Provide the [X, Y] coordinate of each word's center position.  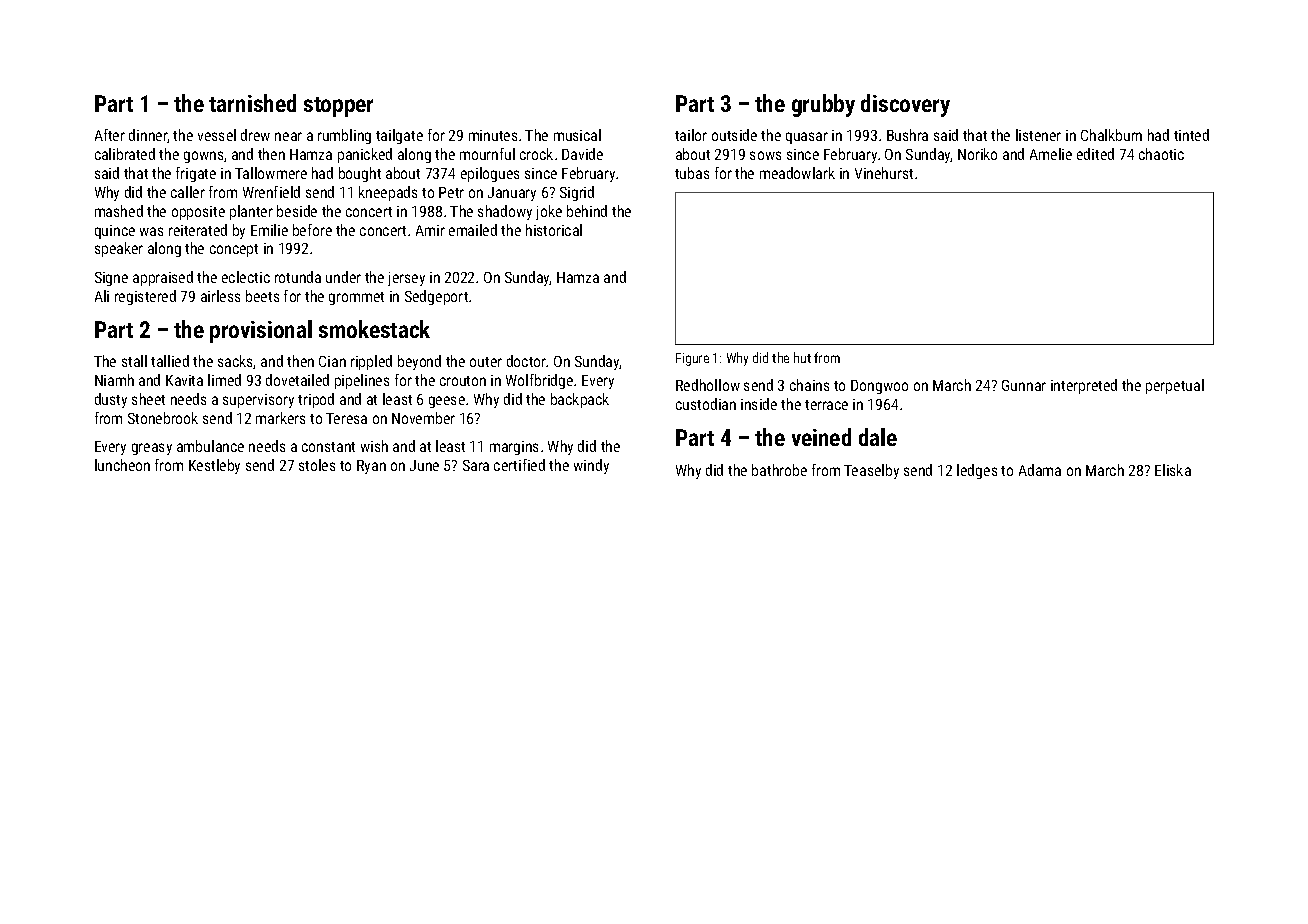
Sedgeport [436, 297]
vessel [217, 135]
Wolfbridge [539, 381]
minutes [493, 135]
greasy [152, 449]
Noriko [977, 154]
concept [234, 250]
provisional [261, 331]
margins [514, 448]
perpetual [1175, 386]
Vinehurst [884, 173]
